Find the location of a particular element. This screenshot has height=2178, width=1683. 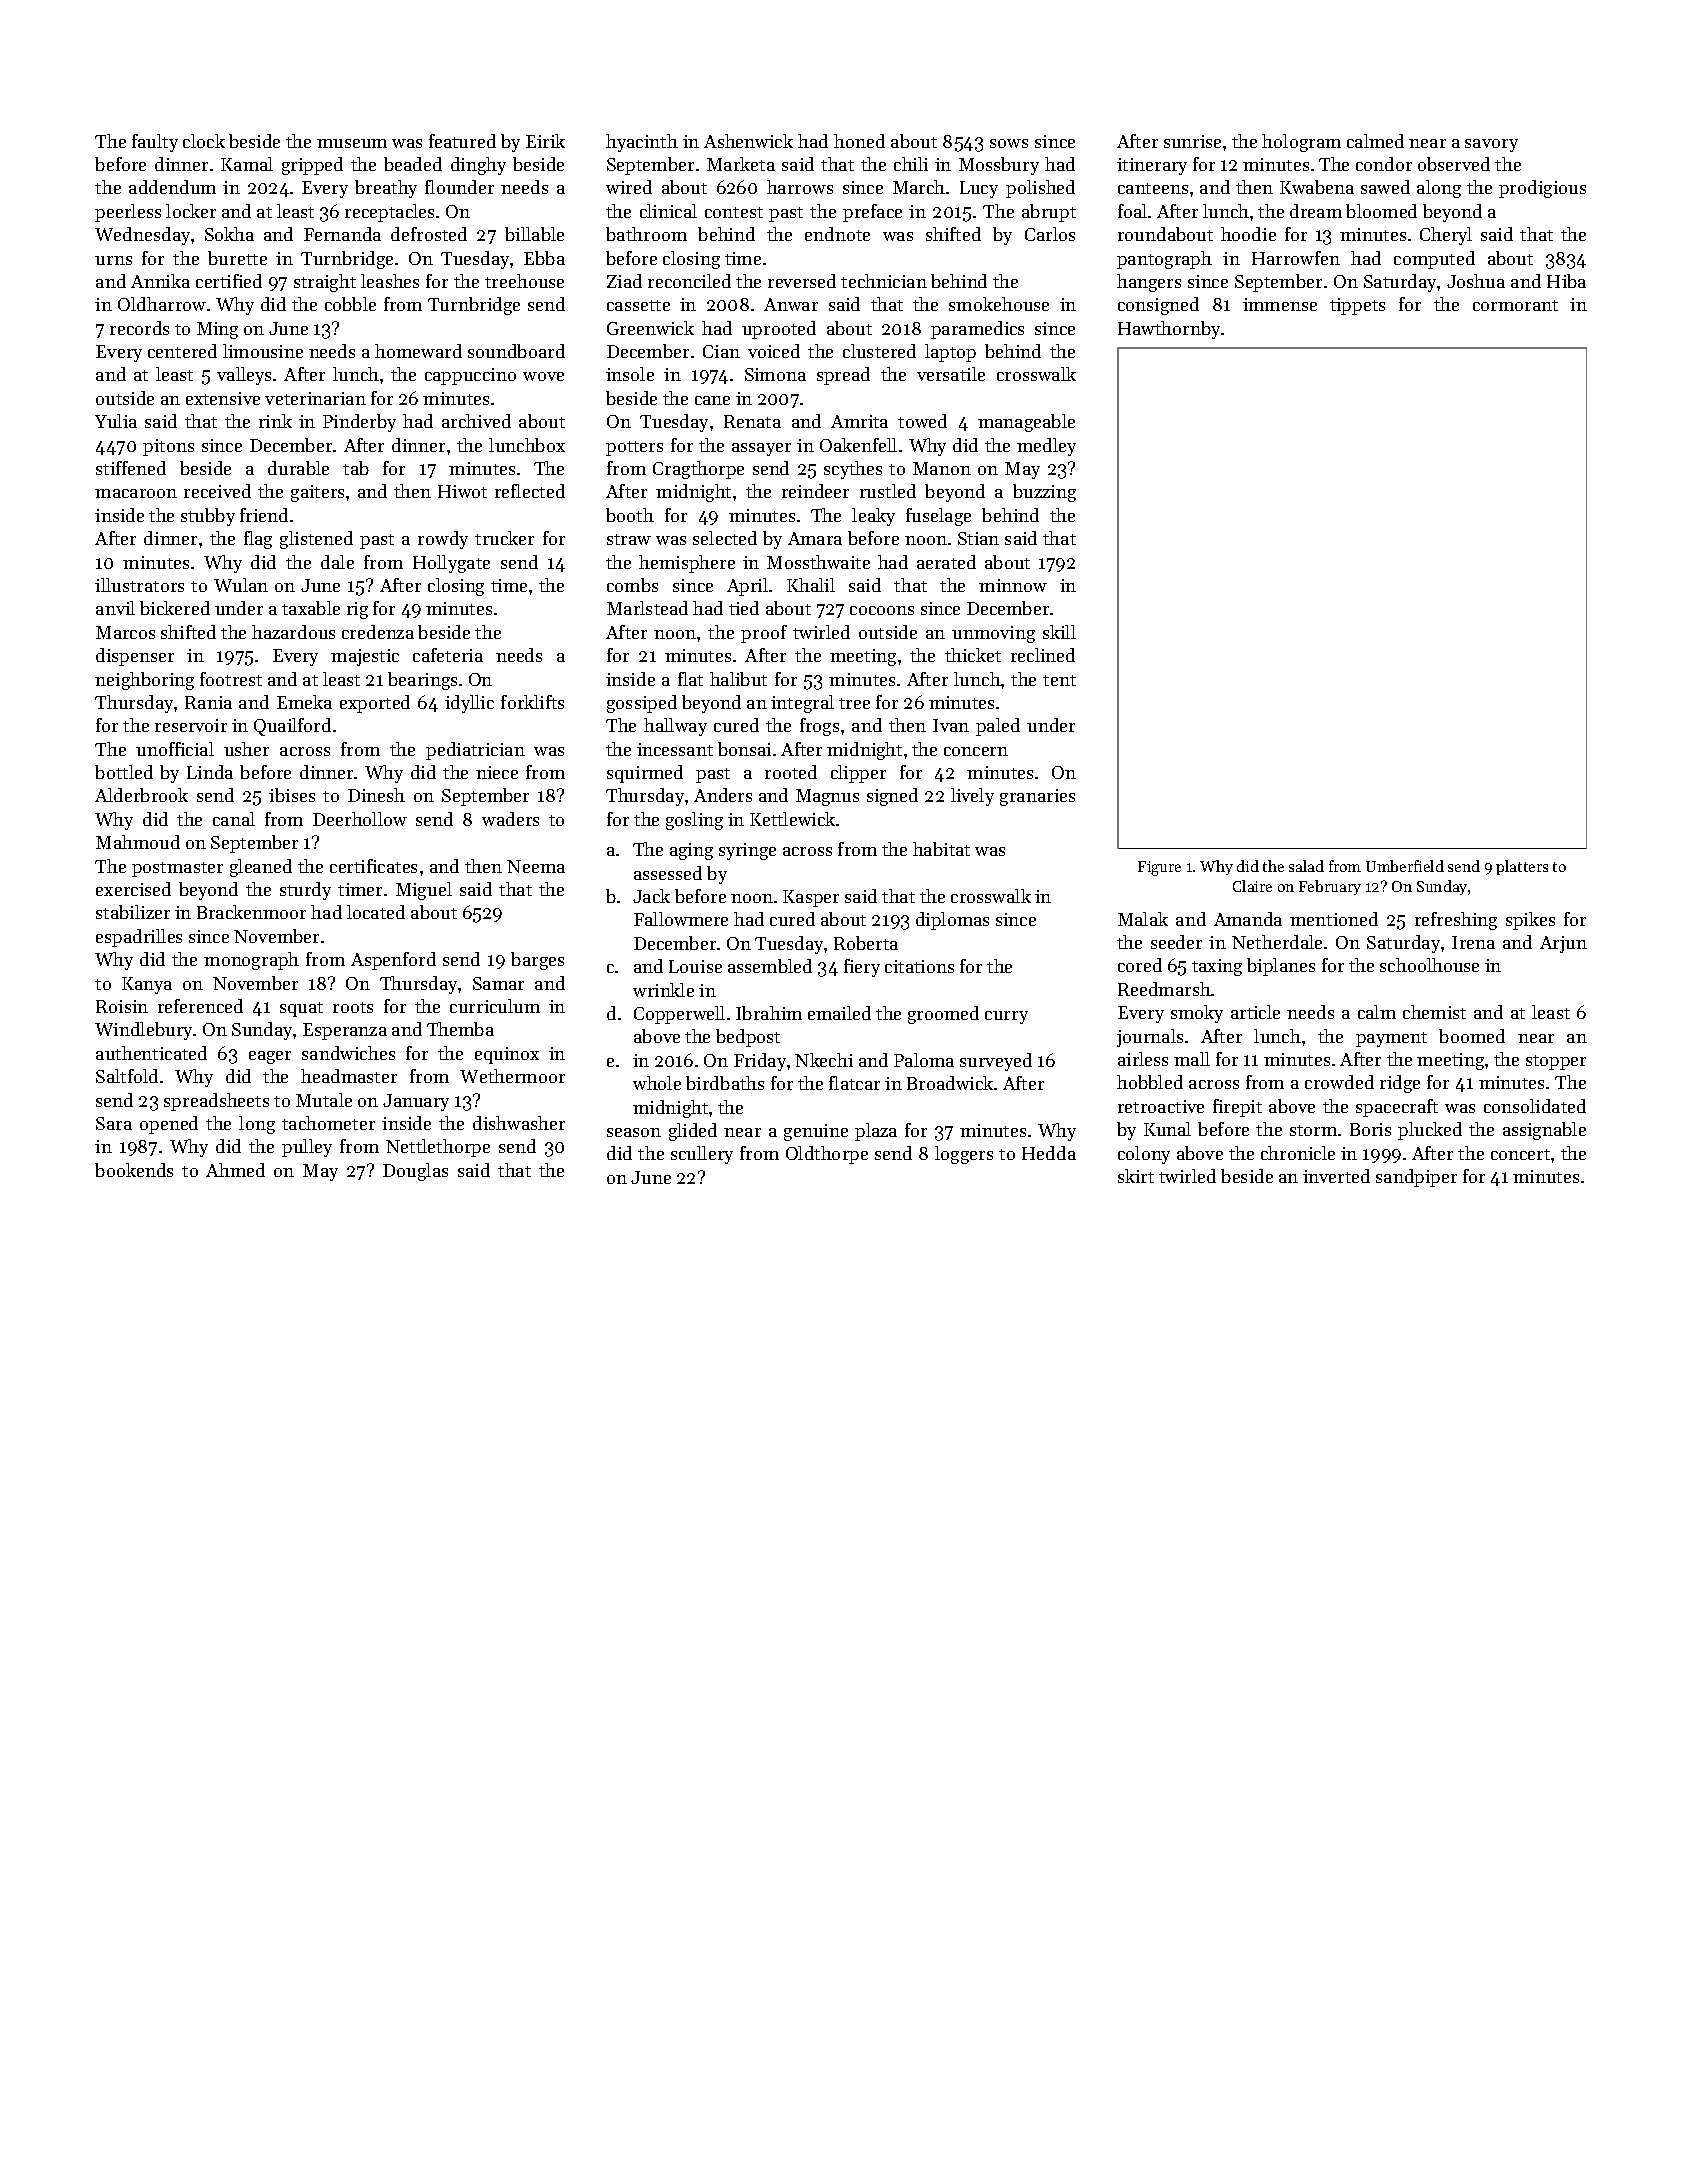

Louise is located at coordinates (695, 966).
